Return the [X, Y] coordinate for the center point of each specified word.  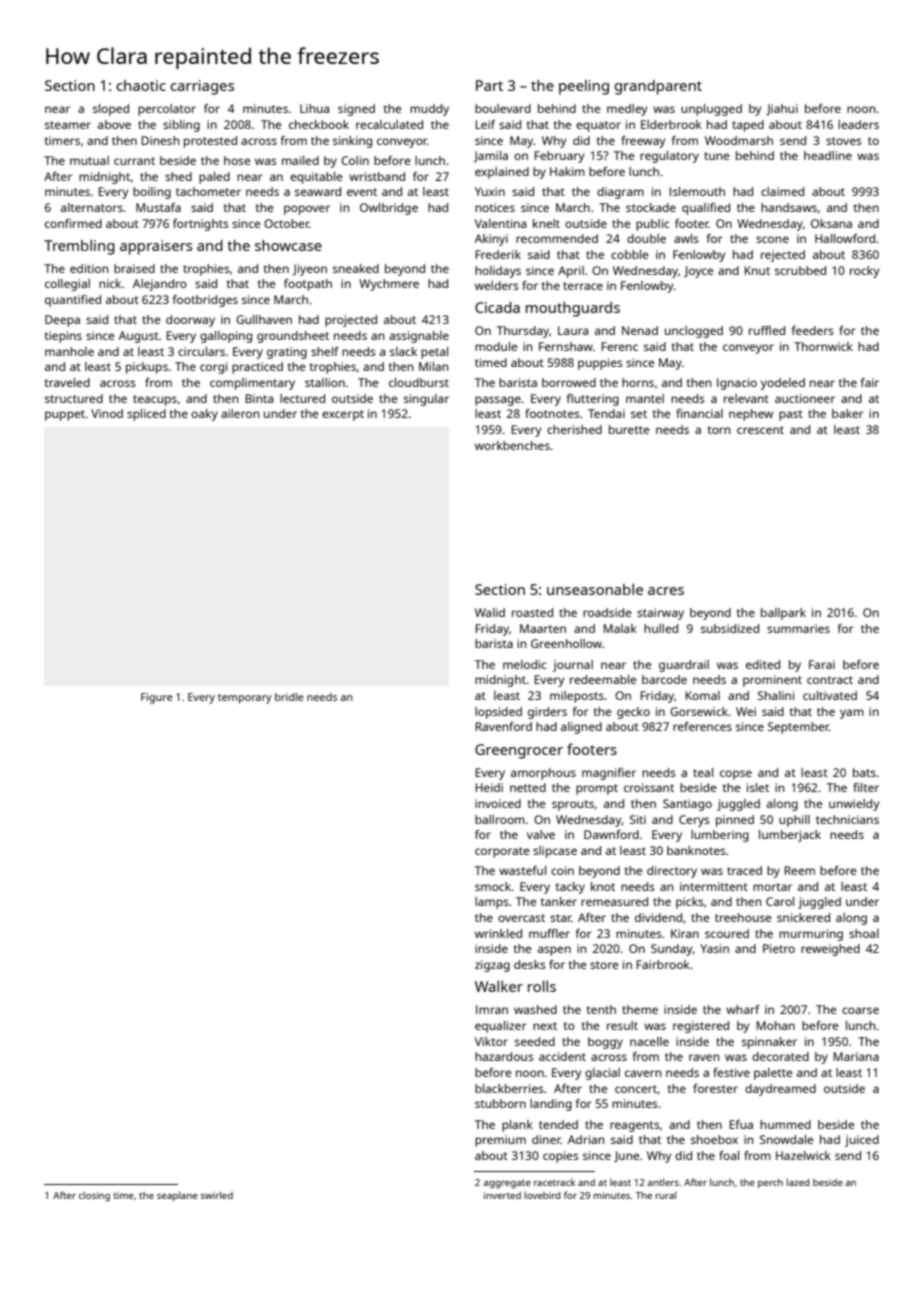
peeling [584, 87]
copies [561, 1157]
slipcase [555, 852]
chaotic [141, 85]
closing [94, 1196]
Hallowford [845, 238]
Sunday [672, 950]
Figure [157, 698]
